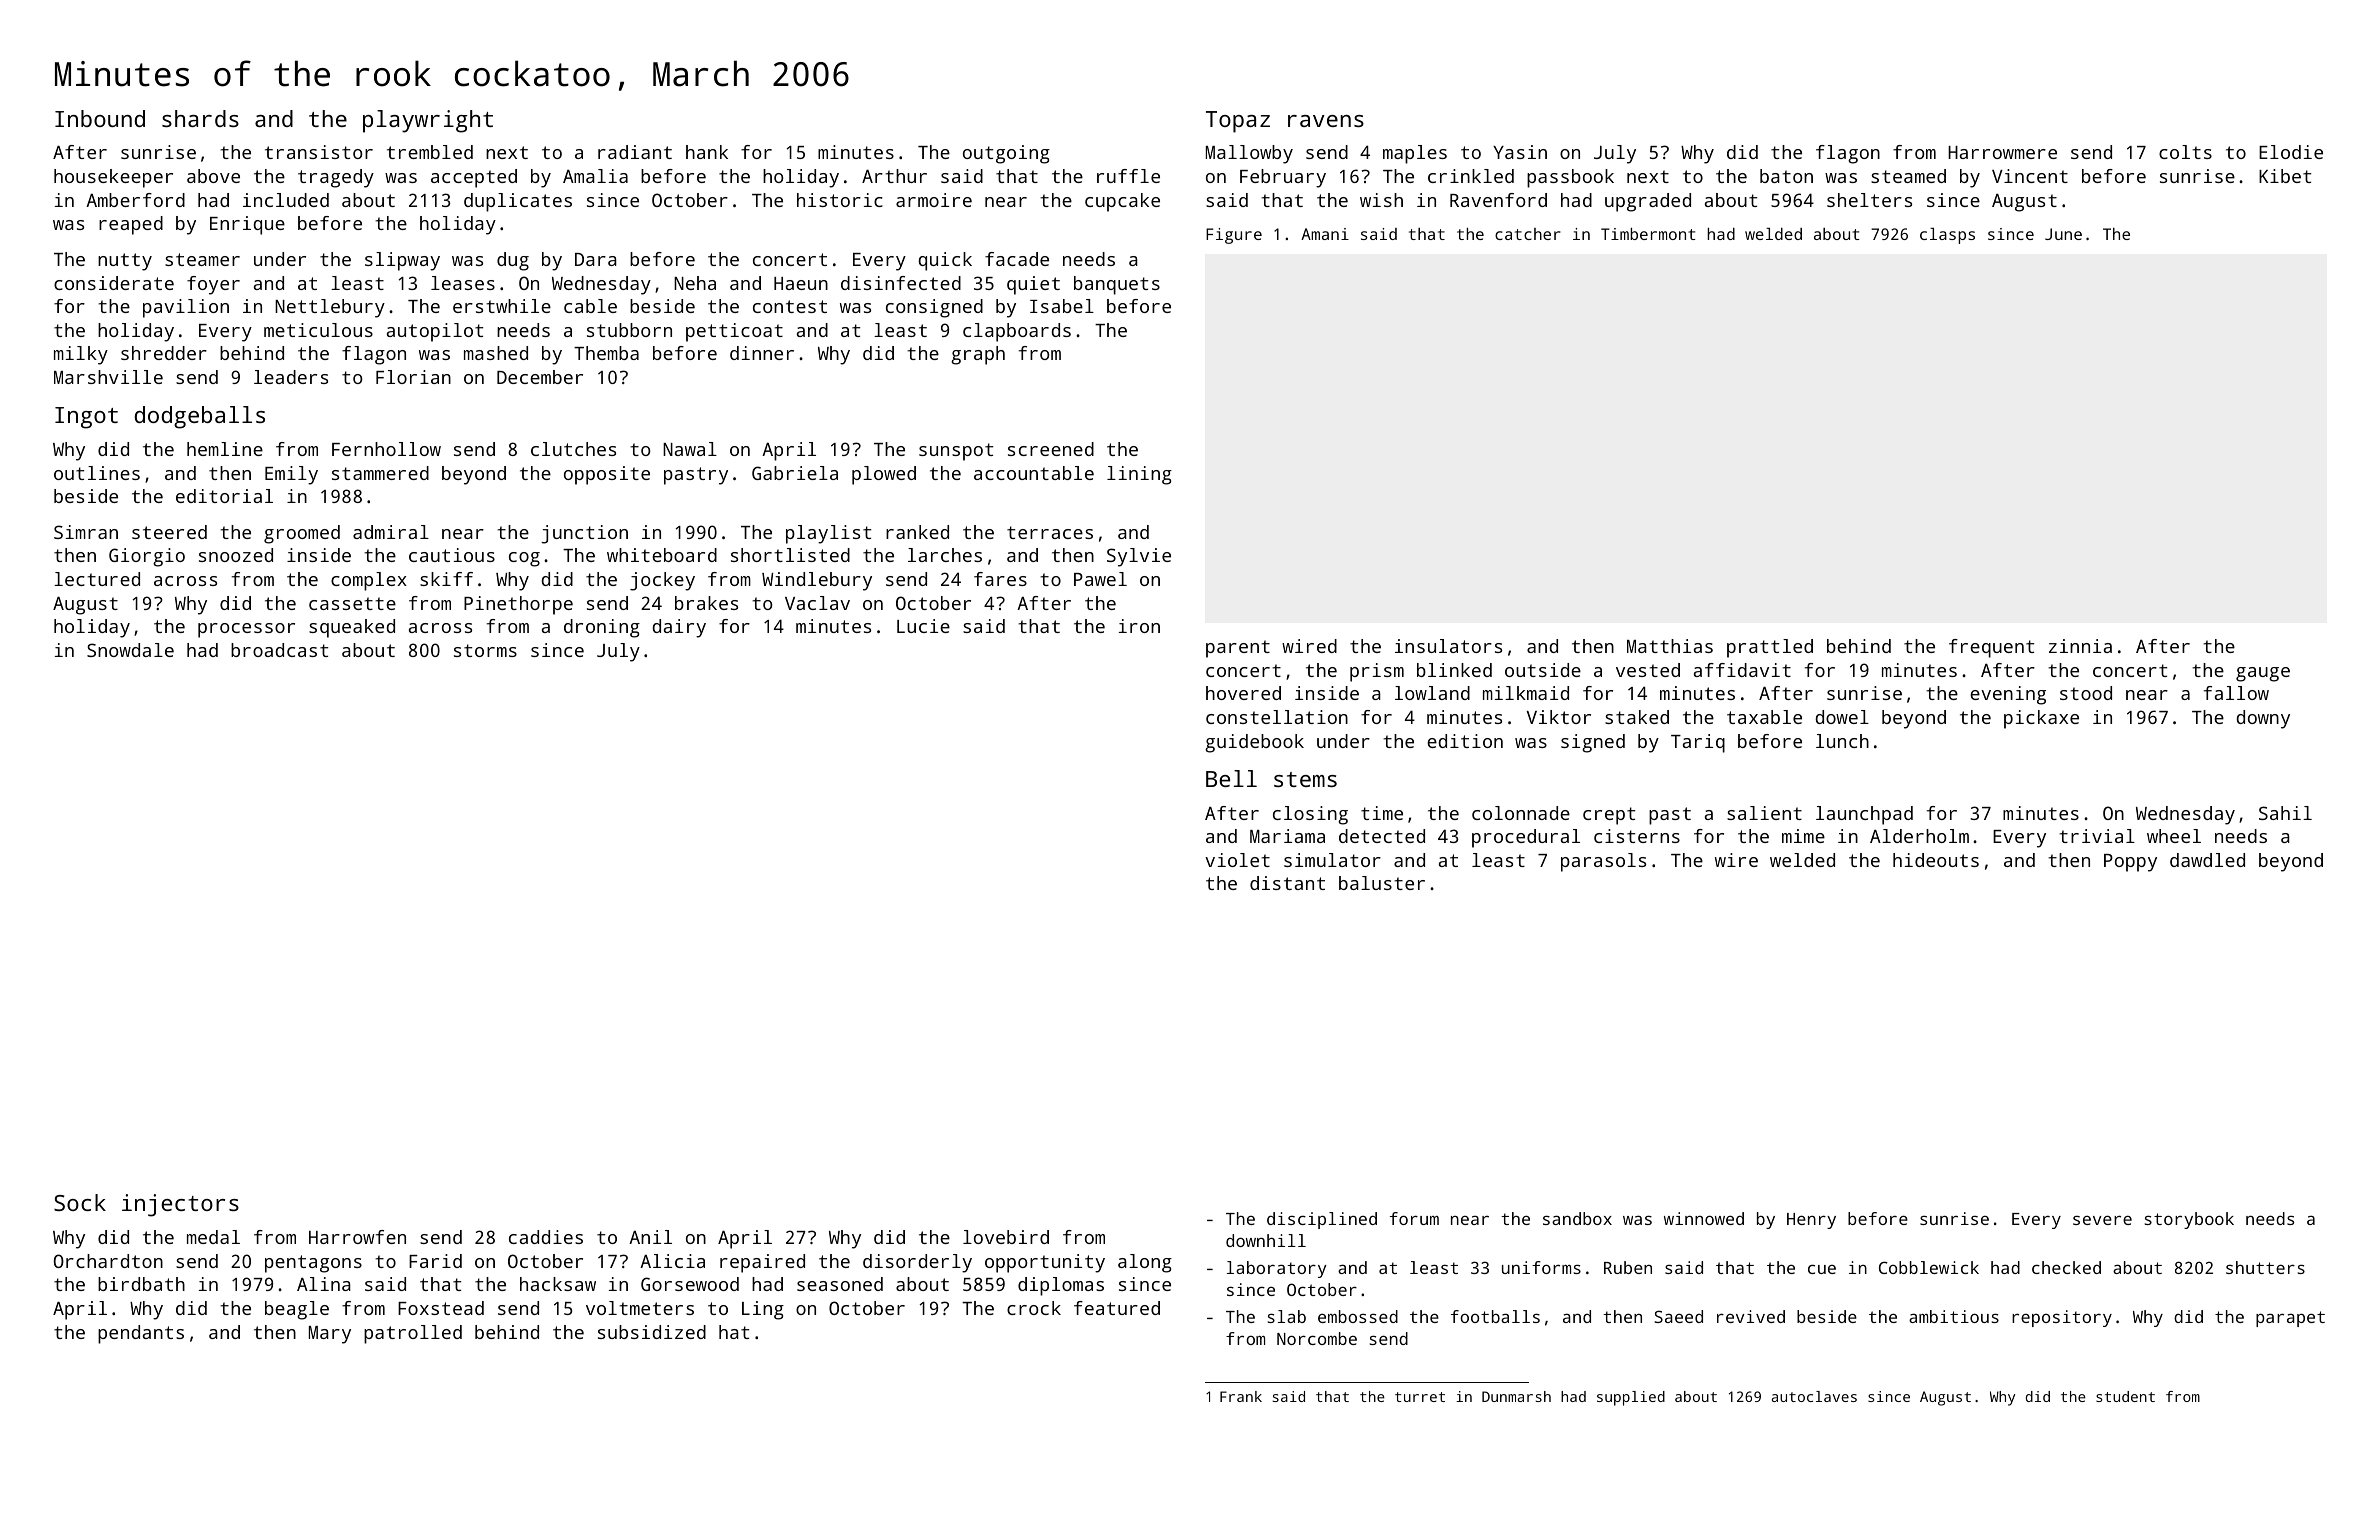  Describe the element at coordinates (97, 579) in the image. I see `lectured` at that location.
